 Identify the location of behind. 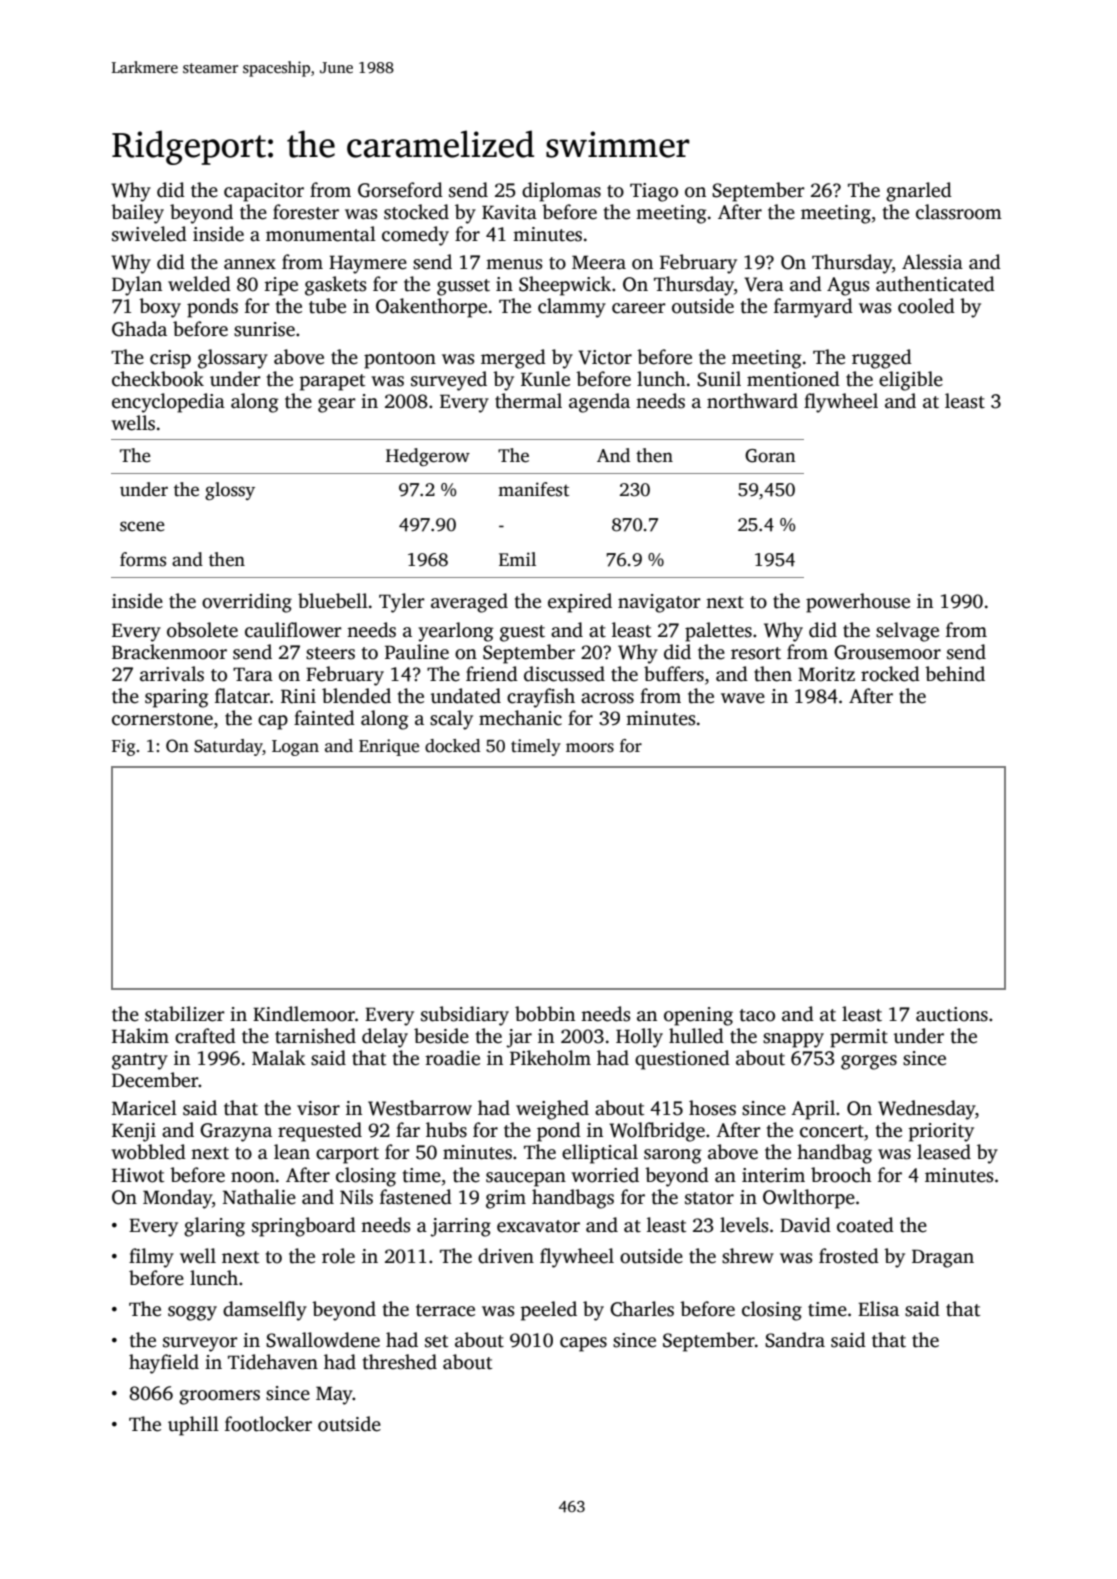
(955, 674).
